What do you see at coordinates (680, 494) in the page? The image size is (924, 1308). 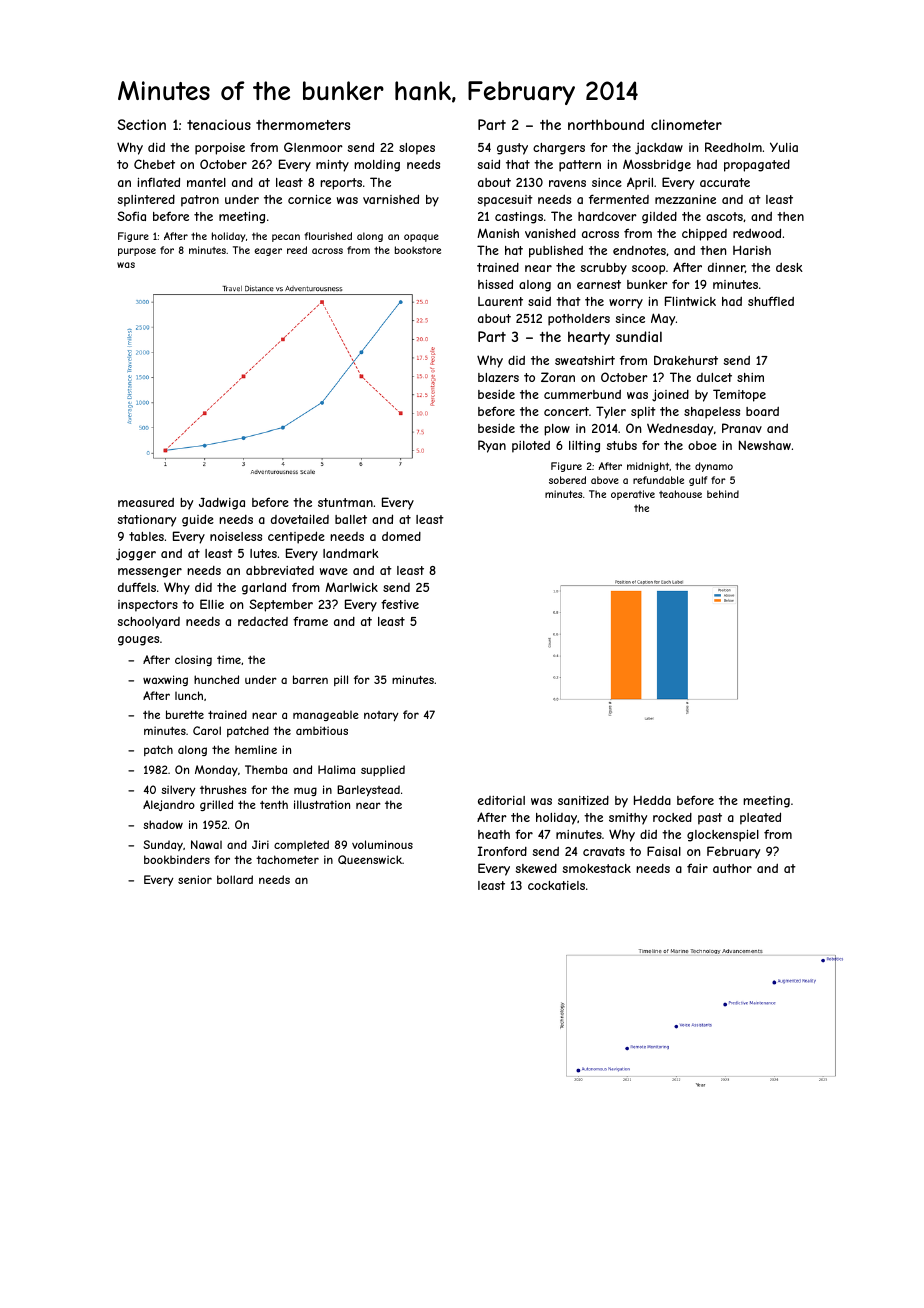 I see `teahouse` at bounding box center [680, 494].
